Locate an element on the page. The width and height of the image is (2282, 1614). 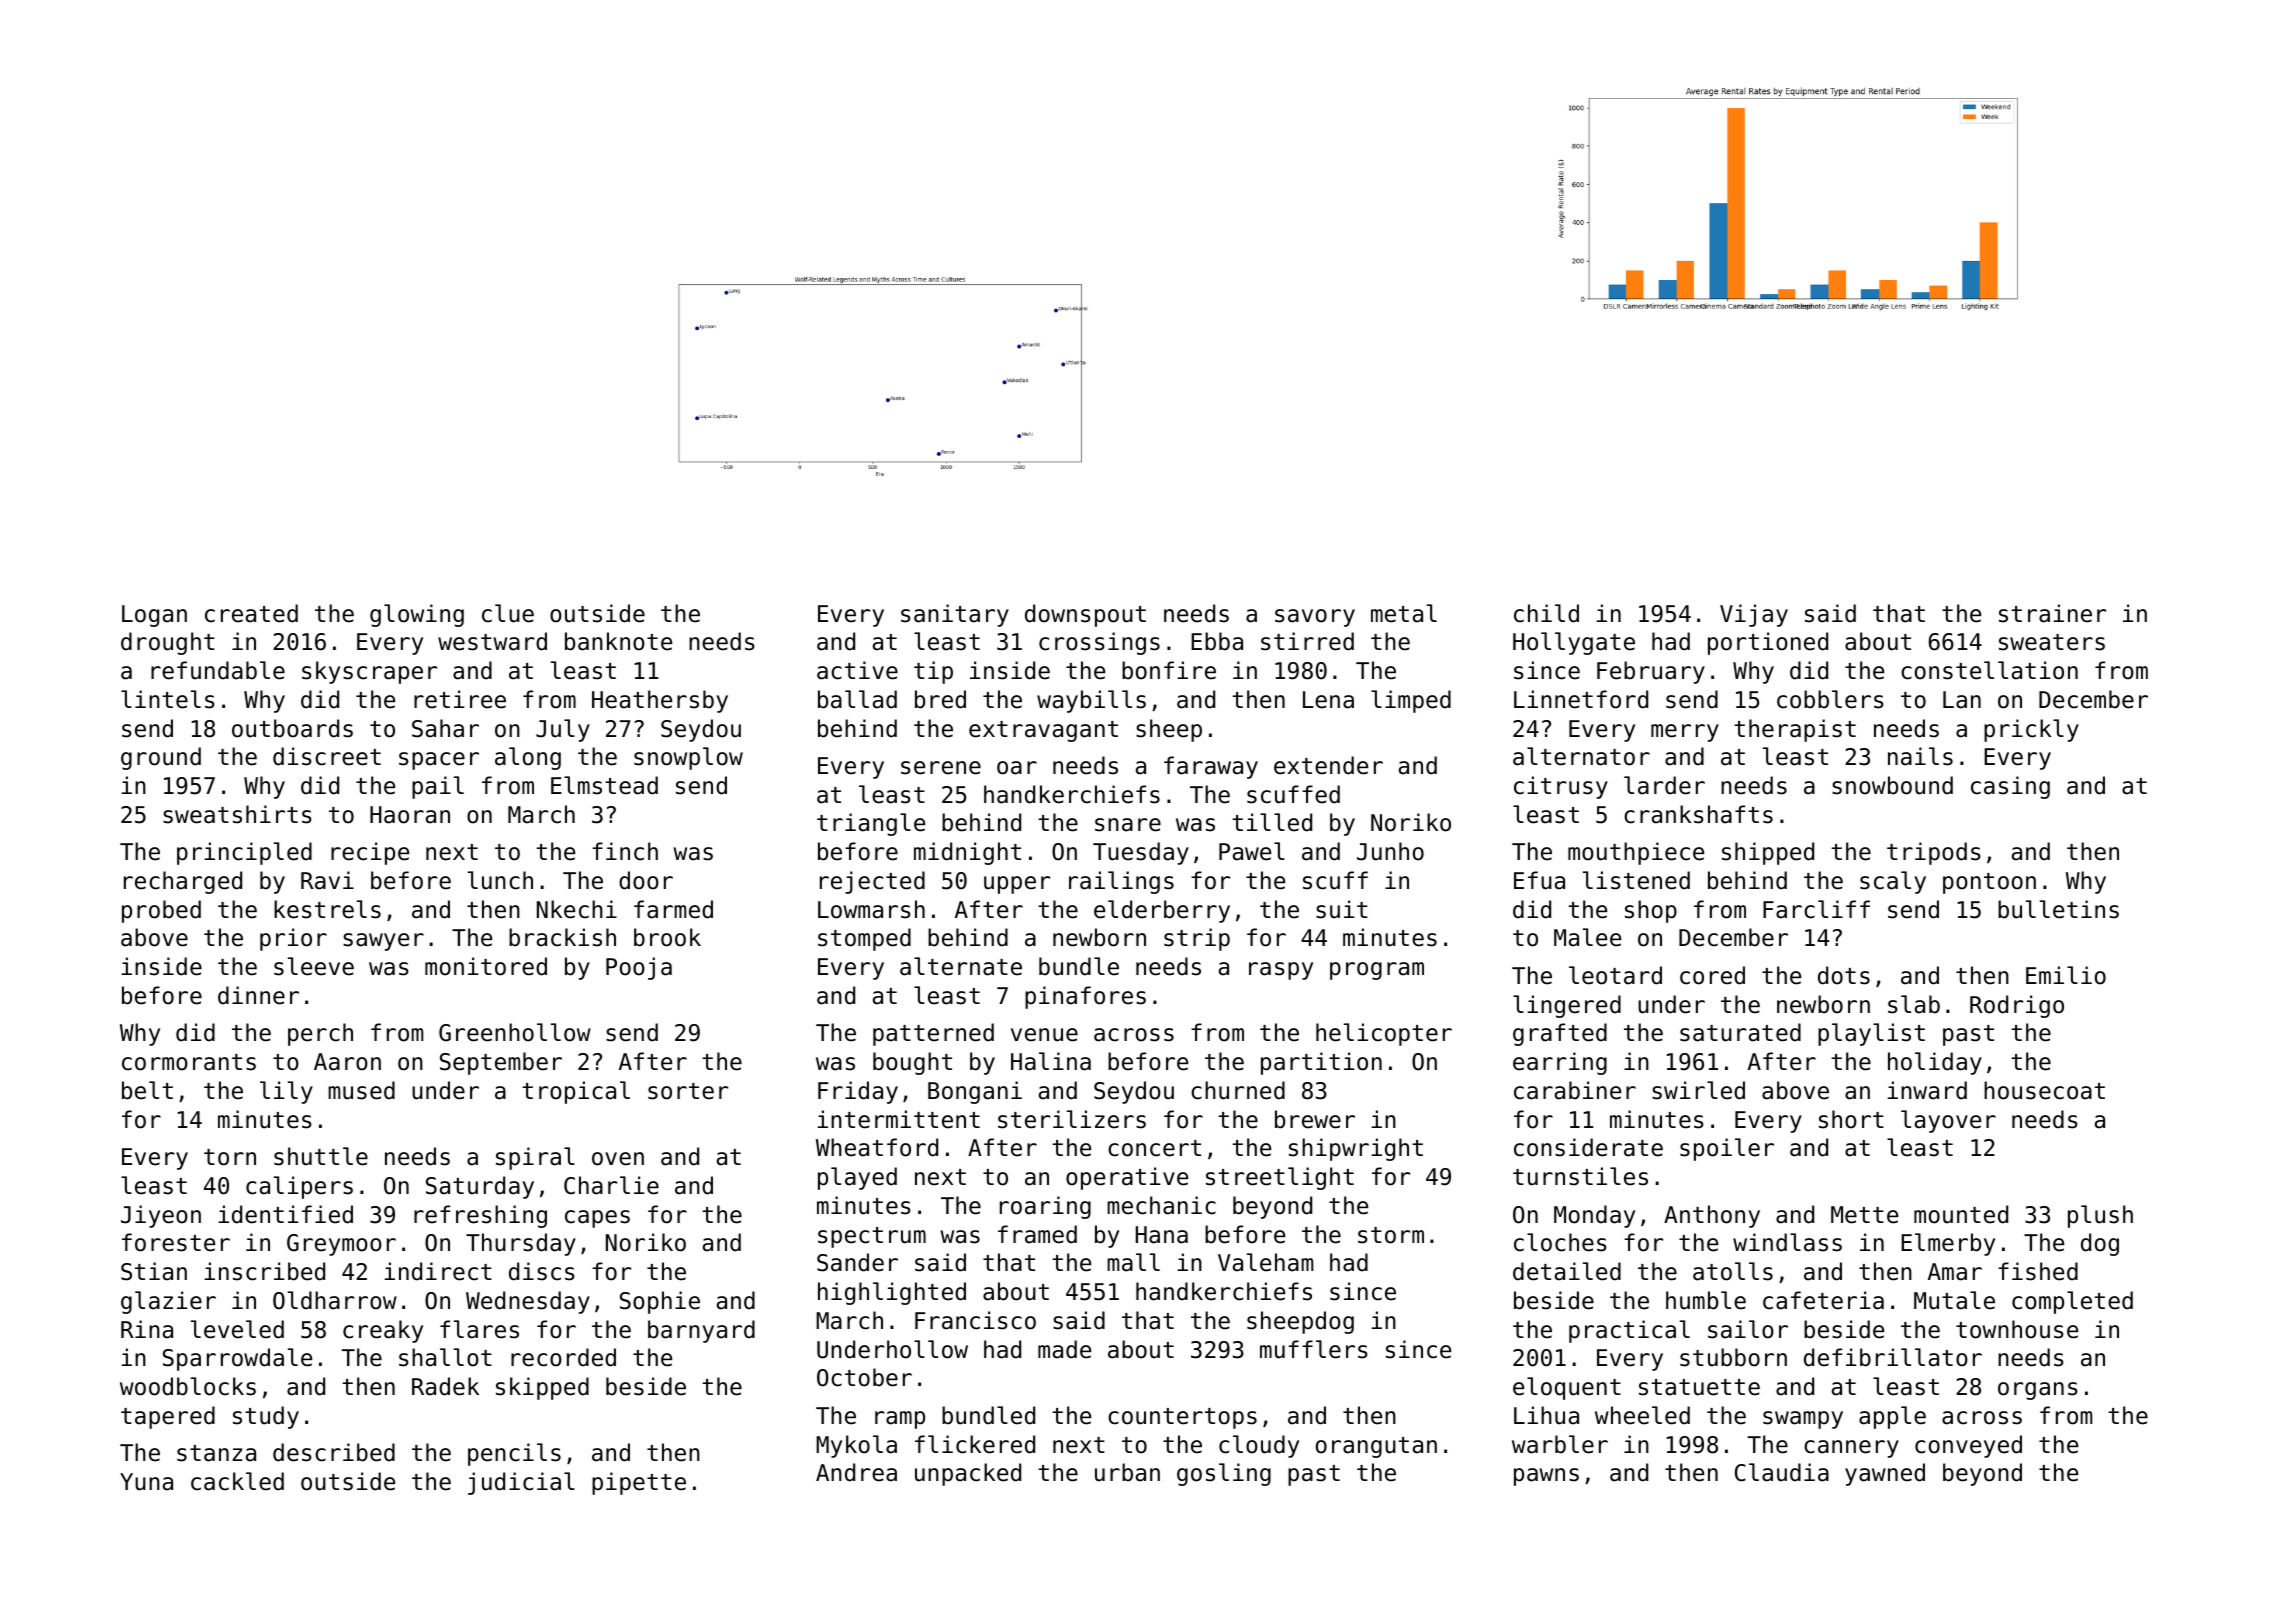
cored is located at coordinates (1712, 975).
